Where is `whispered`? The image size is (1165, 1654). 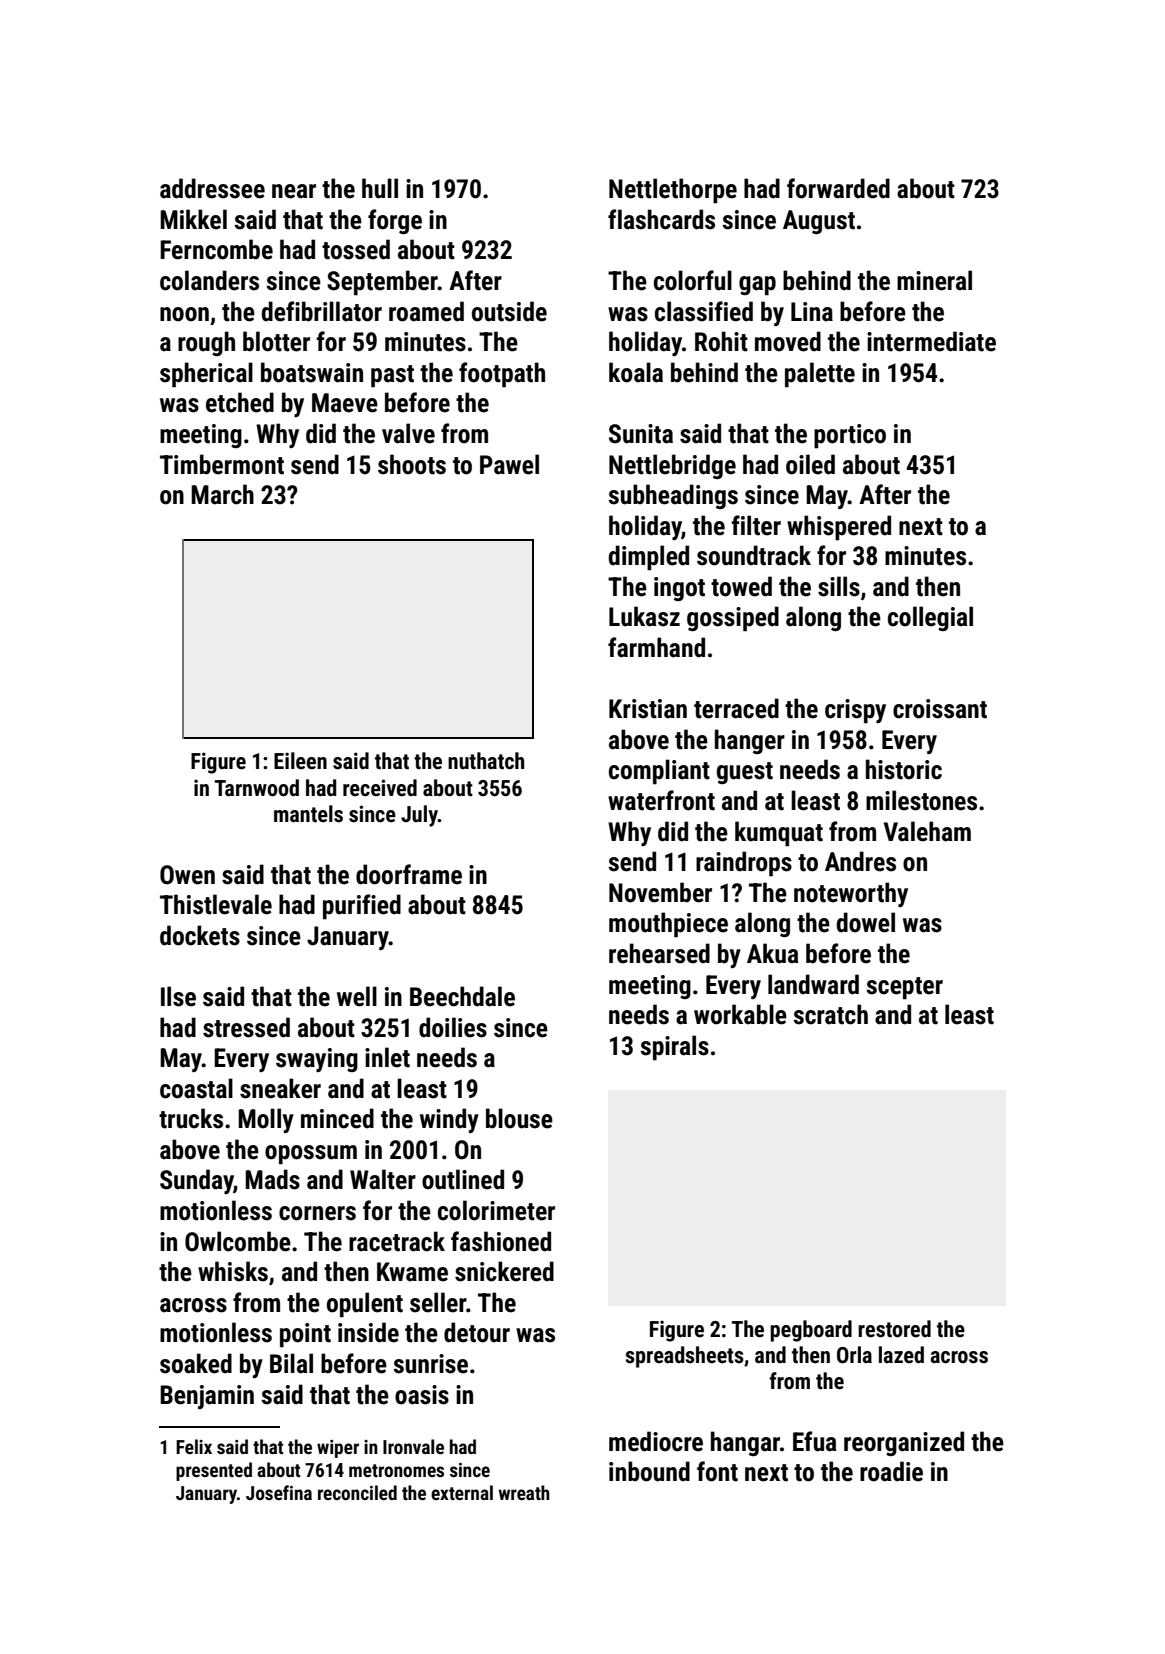
whispered is located at coordinates (839, 528).
